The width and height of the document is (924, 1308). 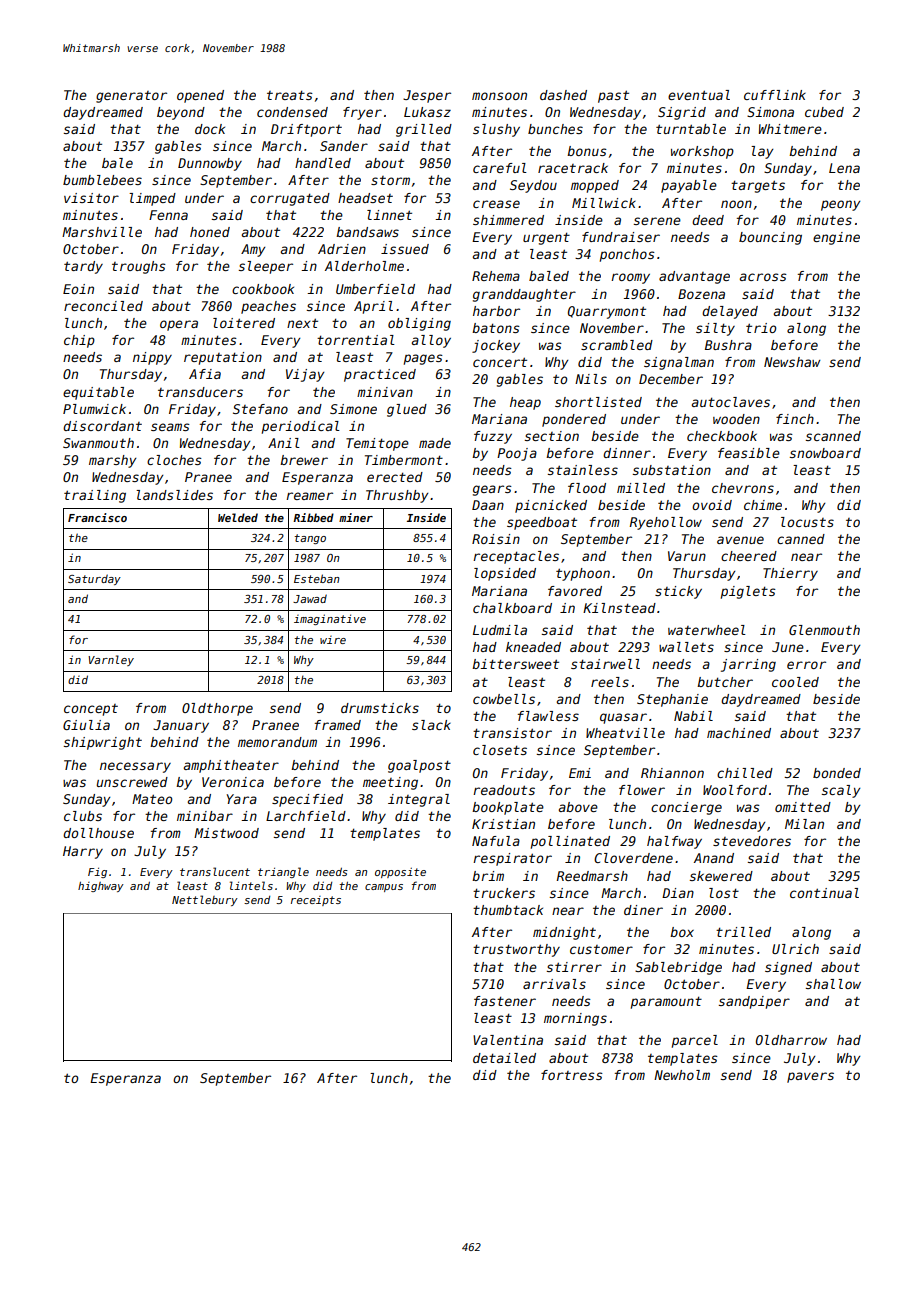 What do you see at coordinates (170, 427) in the document?
I see `seams` at bounding box center [170, 427].
